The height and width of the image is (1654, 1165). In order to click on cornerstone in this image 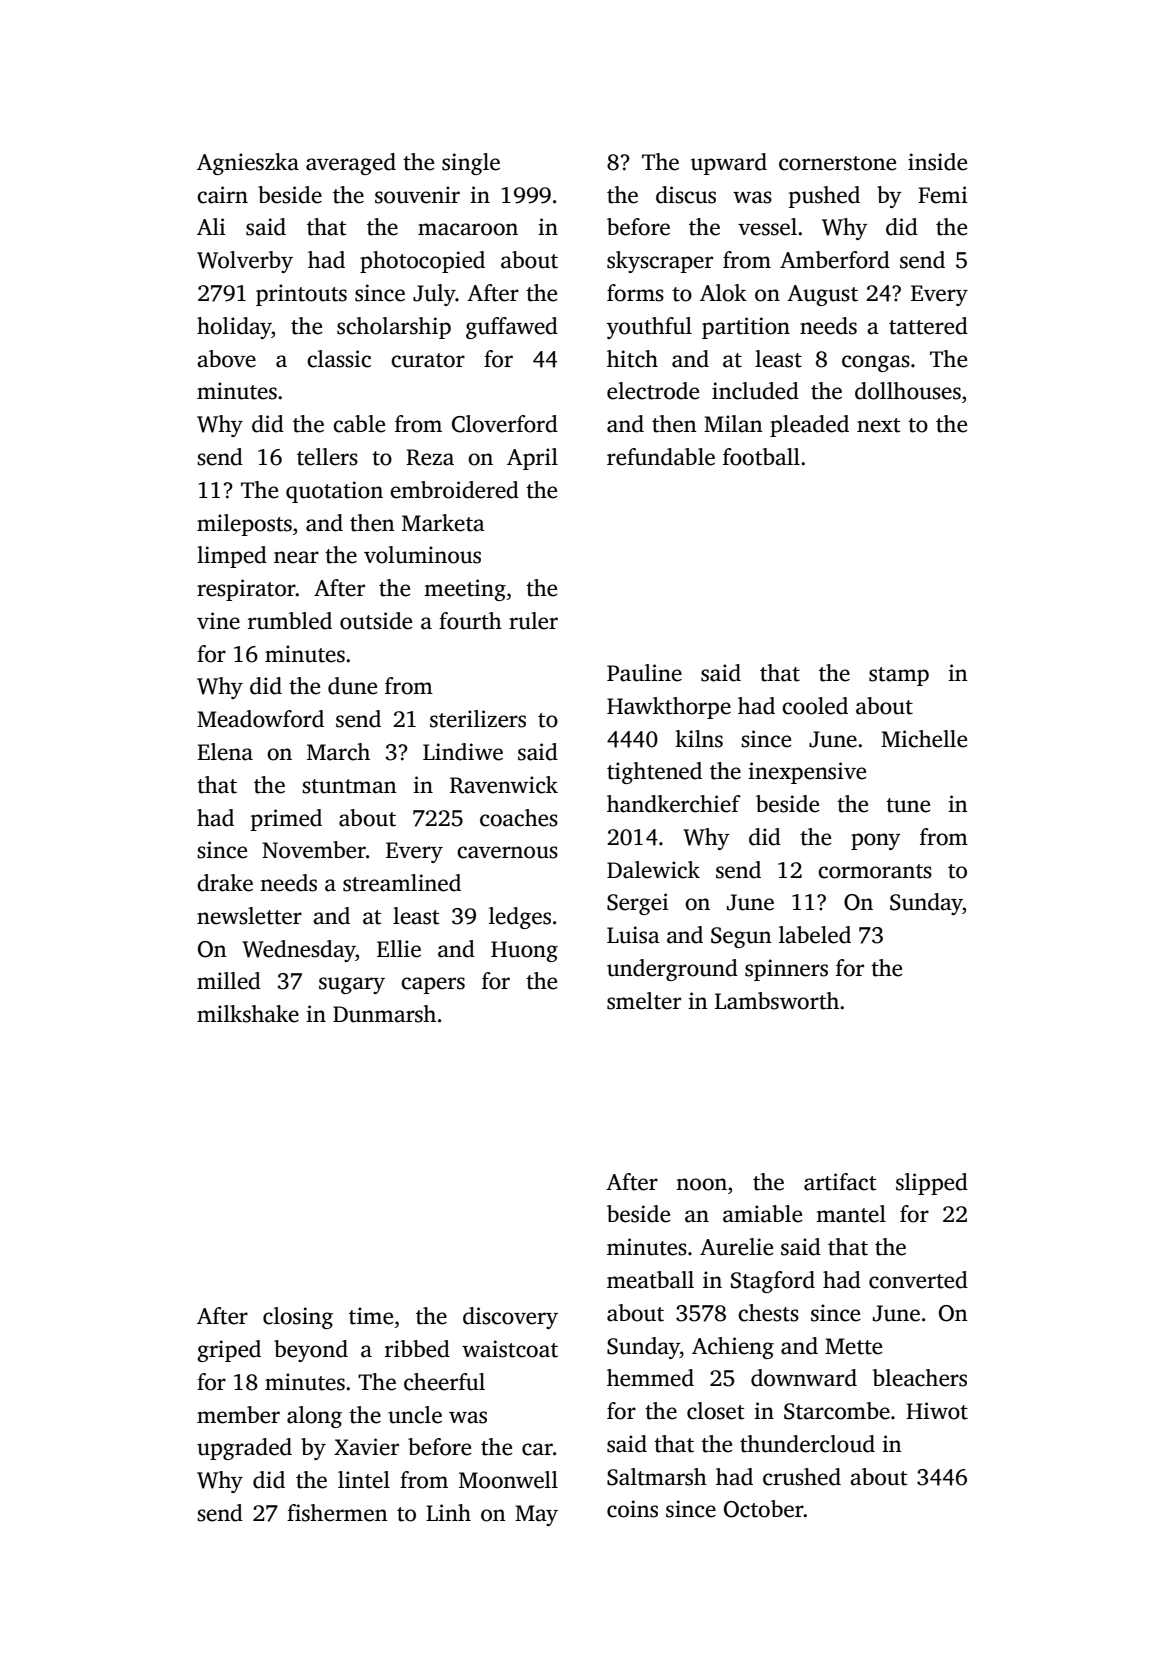, I will do `click(837, 163)`.
